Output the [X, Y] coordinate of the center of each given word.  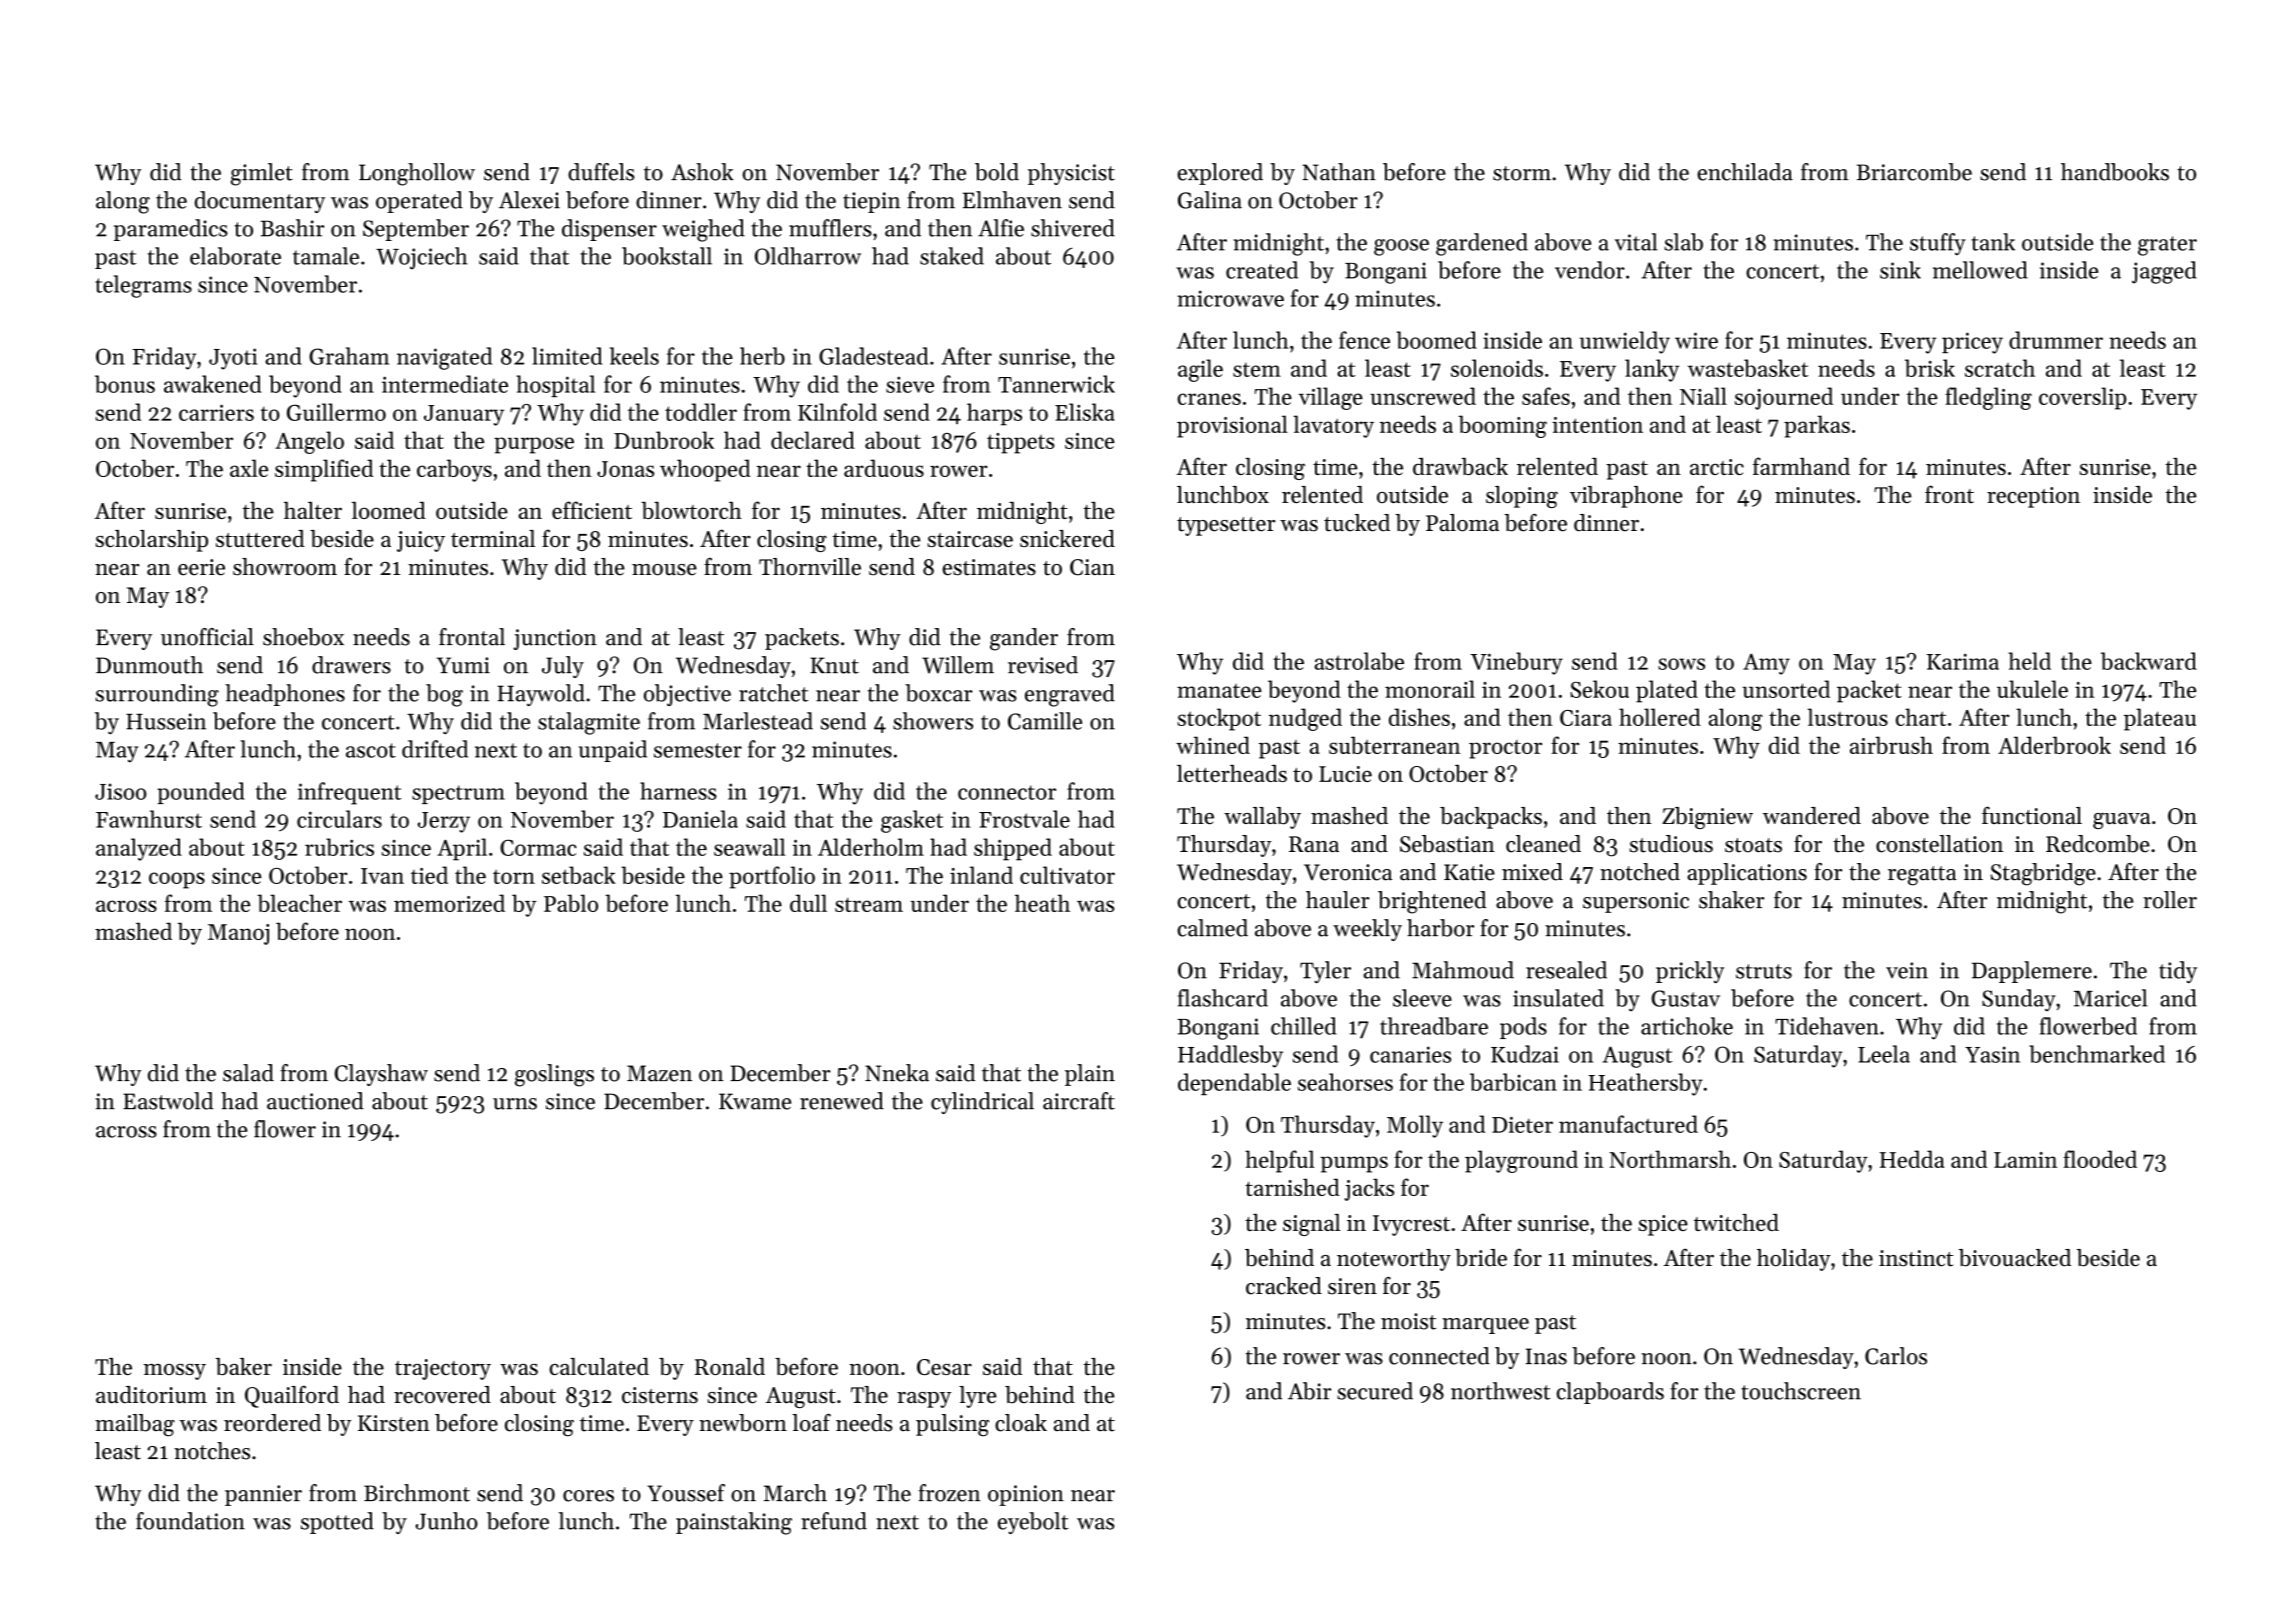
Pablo [571, 903]
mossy [175, 1372]
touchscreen [1801, 1391]
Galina [1210, 200]
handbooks [2115, 172]
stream [869, 905]
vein [1907, 970]
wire [1696, 340]
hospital [555, 386]
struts [1764, 971]
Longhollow [417, 174]
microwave [1230, 298]
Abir [1309, 1391]
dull [808, 903]
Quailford [292, 1396]
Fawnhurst [149, 819]
